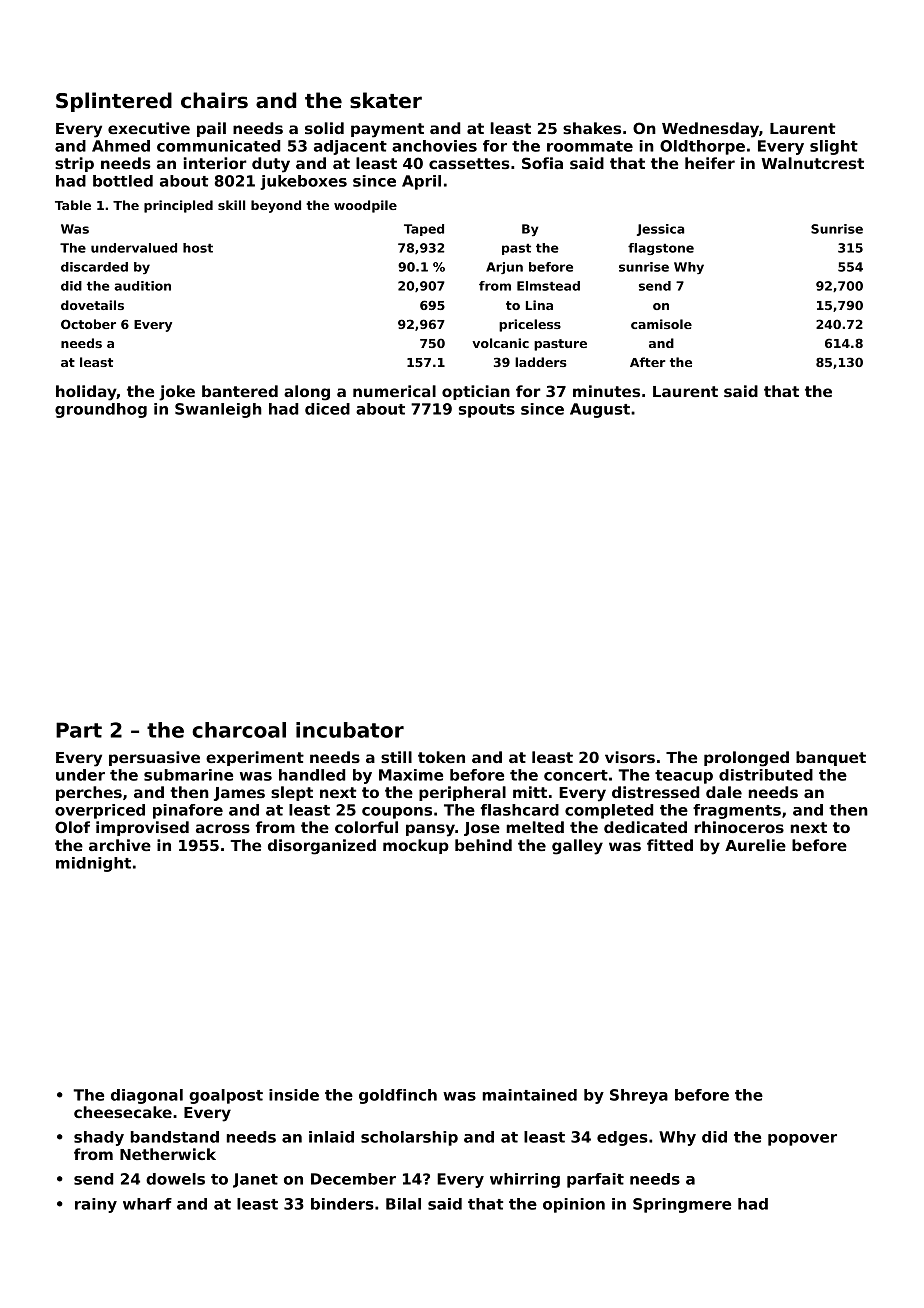 Image resolution: width=924 pixels, height=1308 pixels. Describe the element at coordinates (600, 410) in the screenshot. I see `August` at that location.
